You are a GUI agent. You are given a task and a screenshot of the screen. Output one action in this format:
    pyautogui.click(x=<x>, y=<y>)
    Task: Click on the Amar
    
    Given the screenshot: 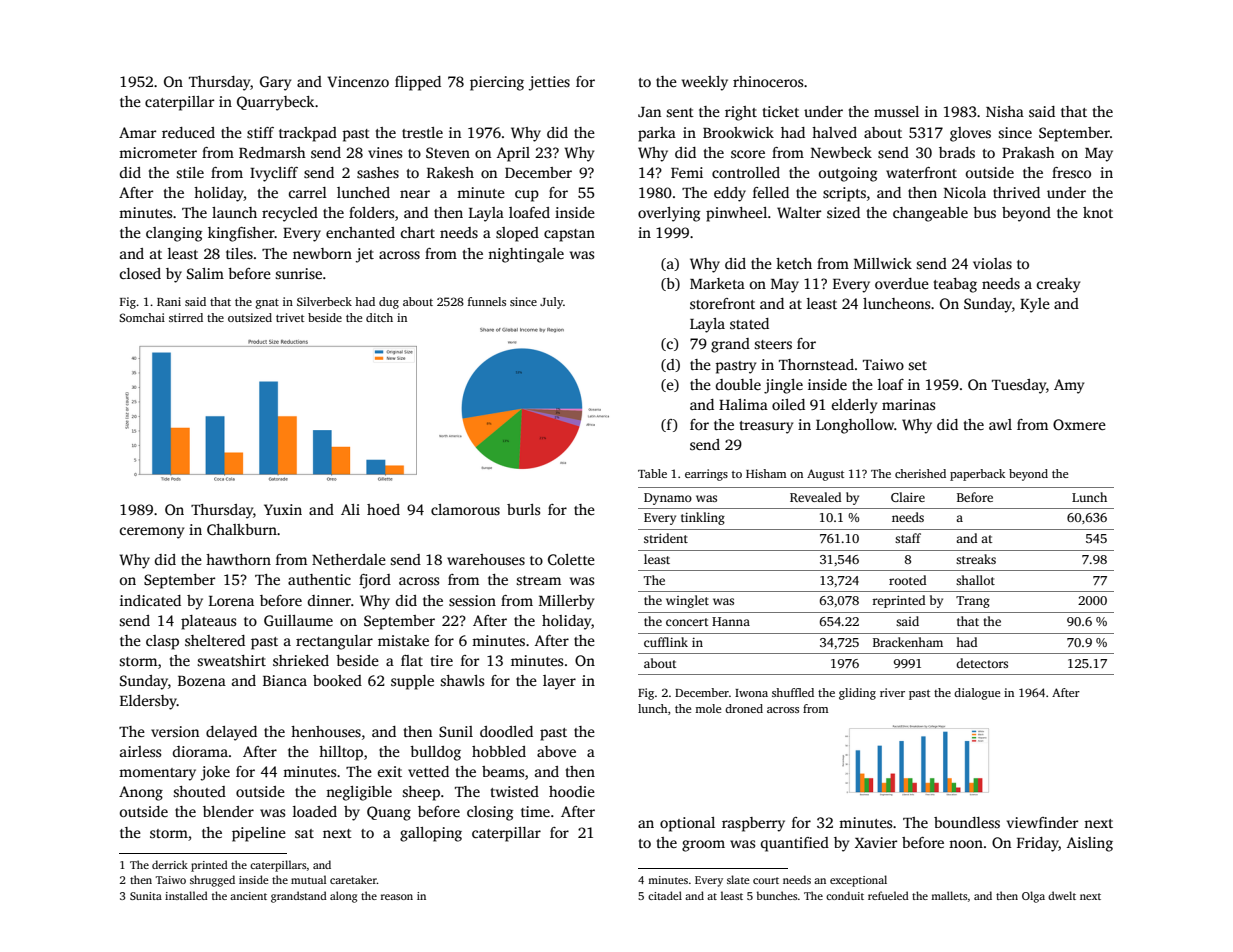 What is the action you would take?
    pyautogui.click(x=137, y=132)
